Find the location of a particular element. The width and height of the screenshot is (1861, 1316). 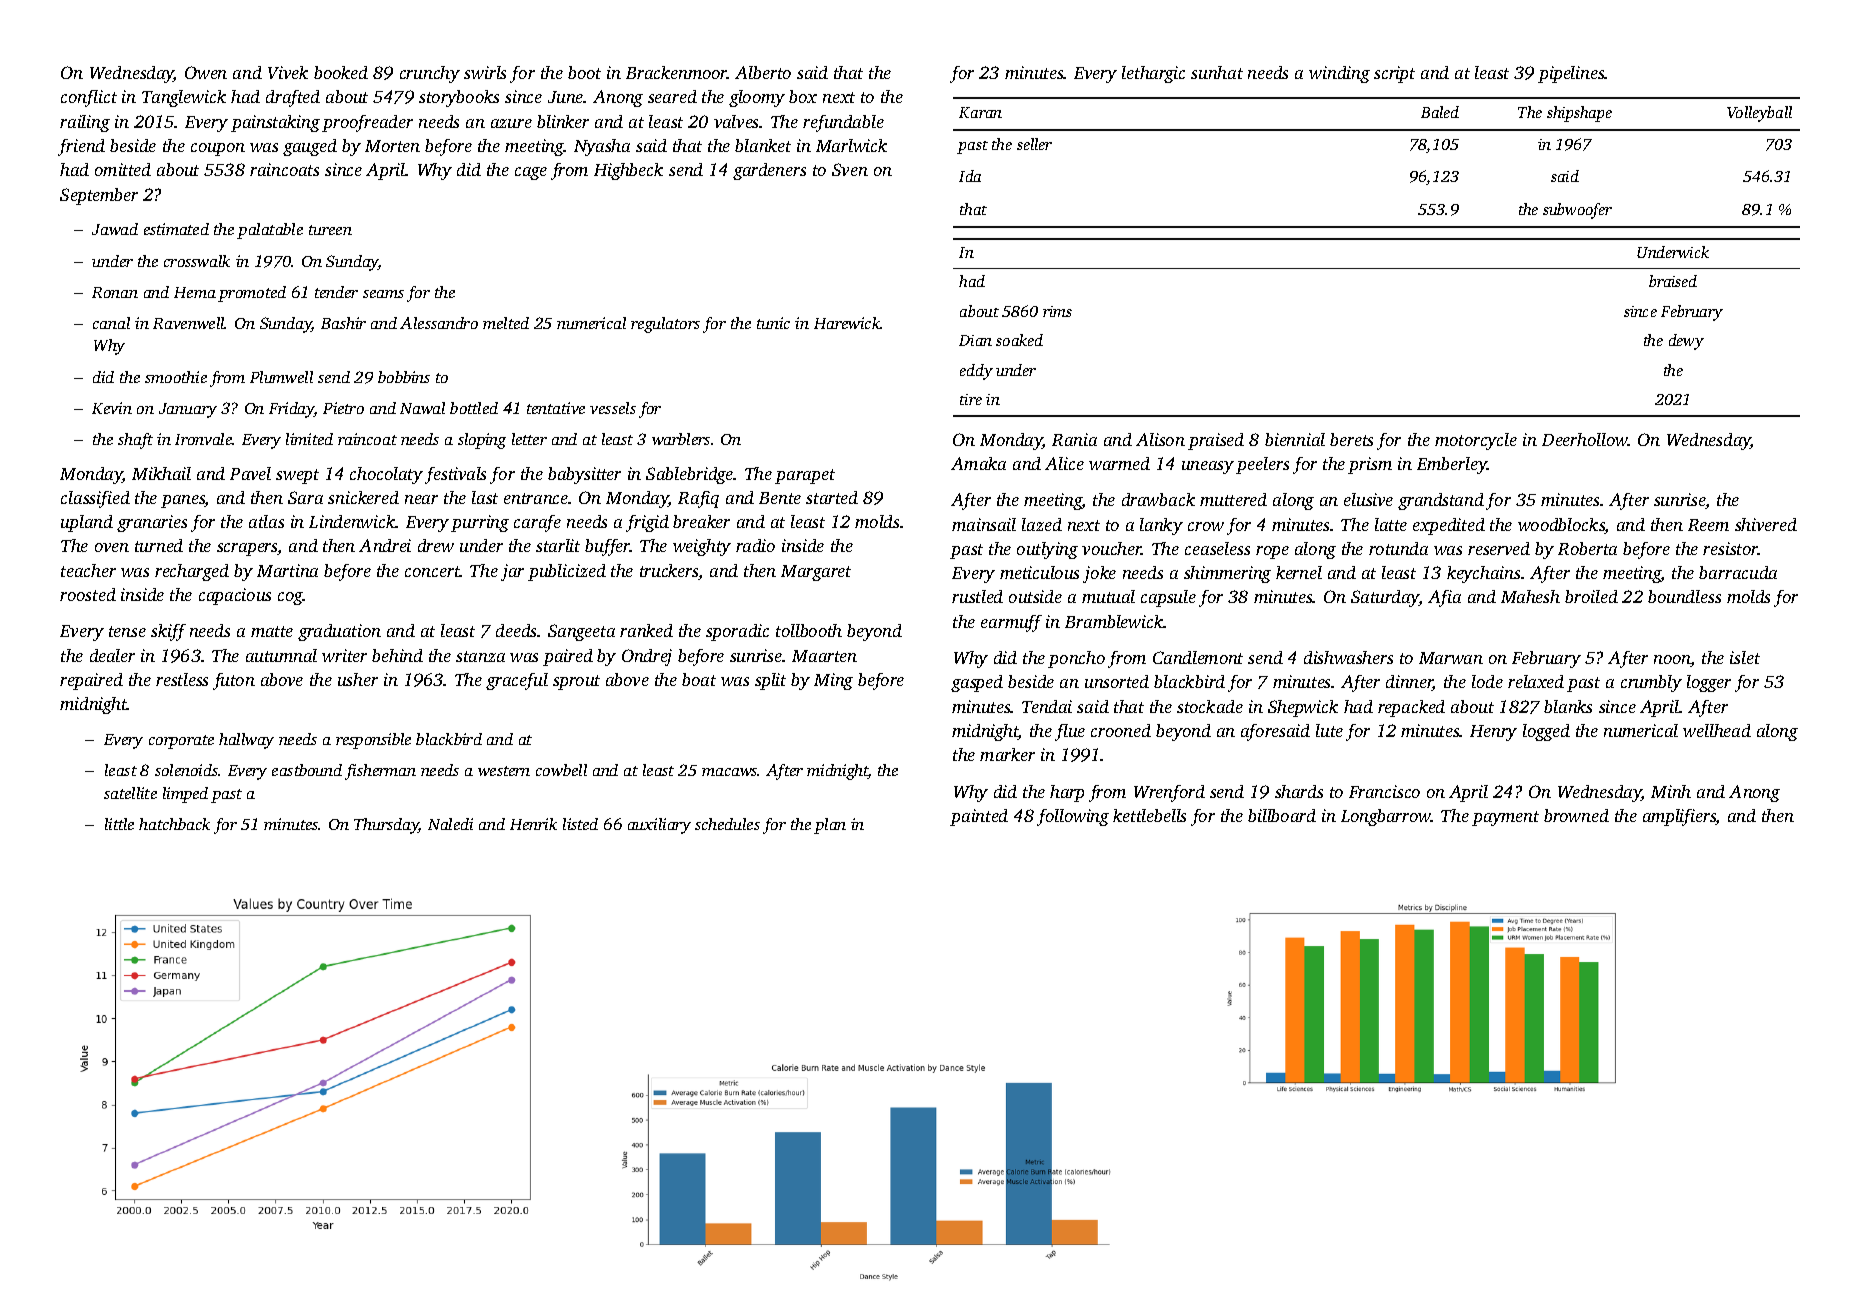

unsorted is located at coordinates (1117, 681).
